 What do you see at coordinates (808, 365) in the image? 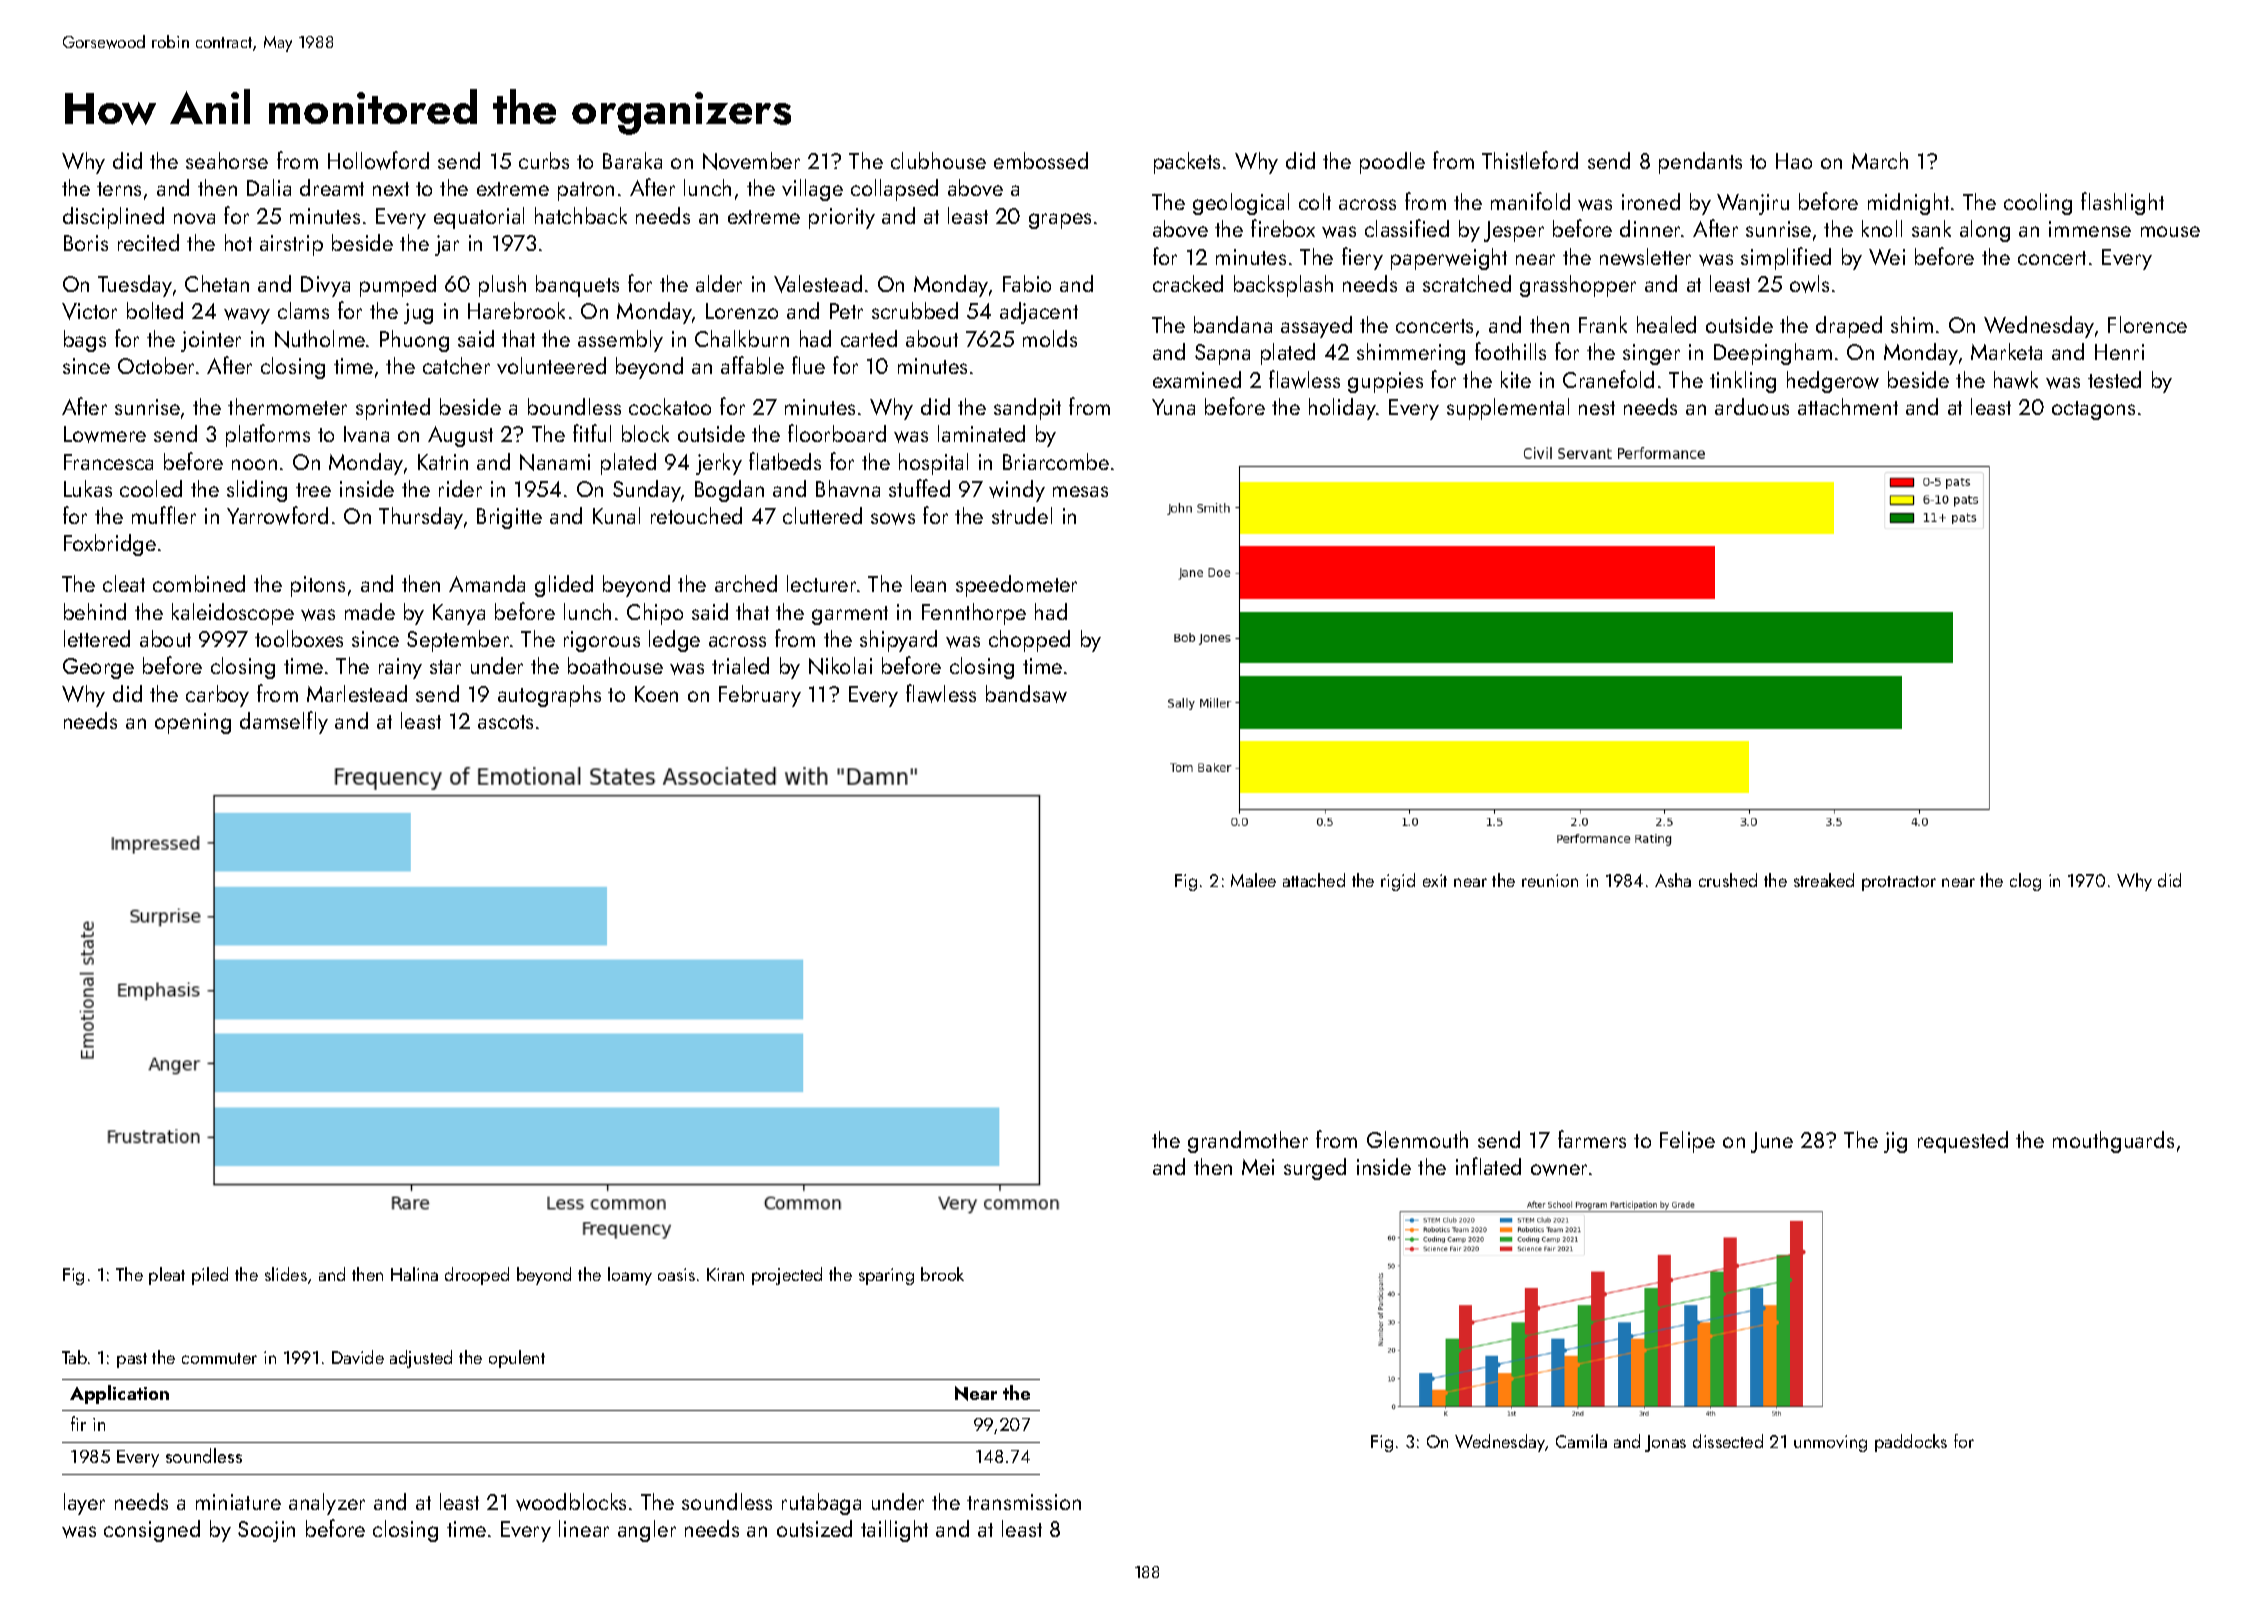
I see `flue` at bounding box center [808, 365].
